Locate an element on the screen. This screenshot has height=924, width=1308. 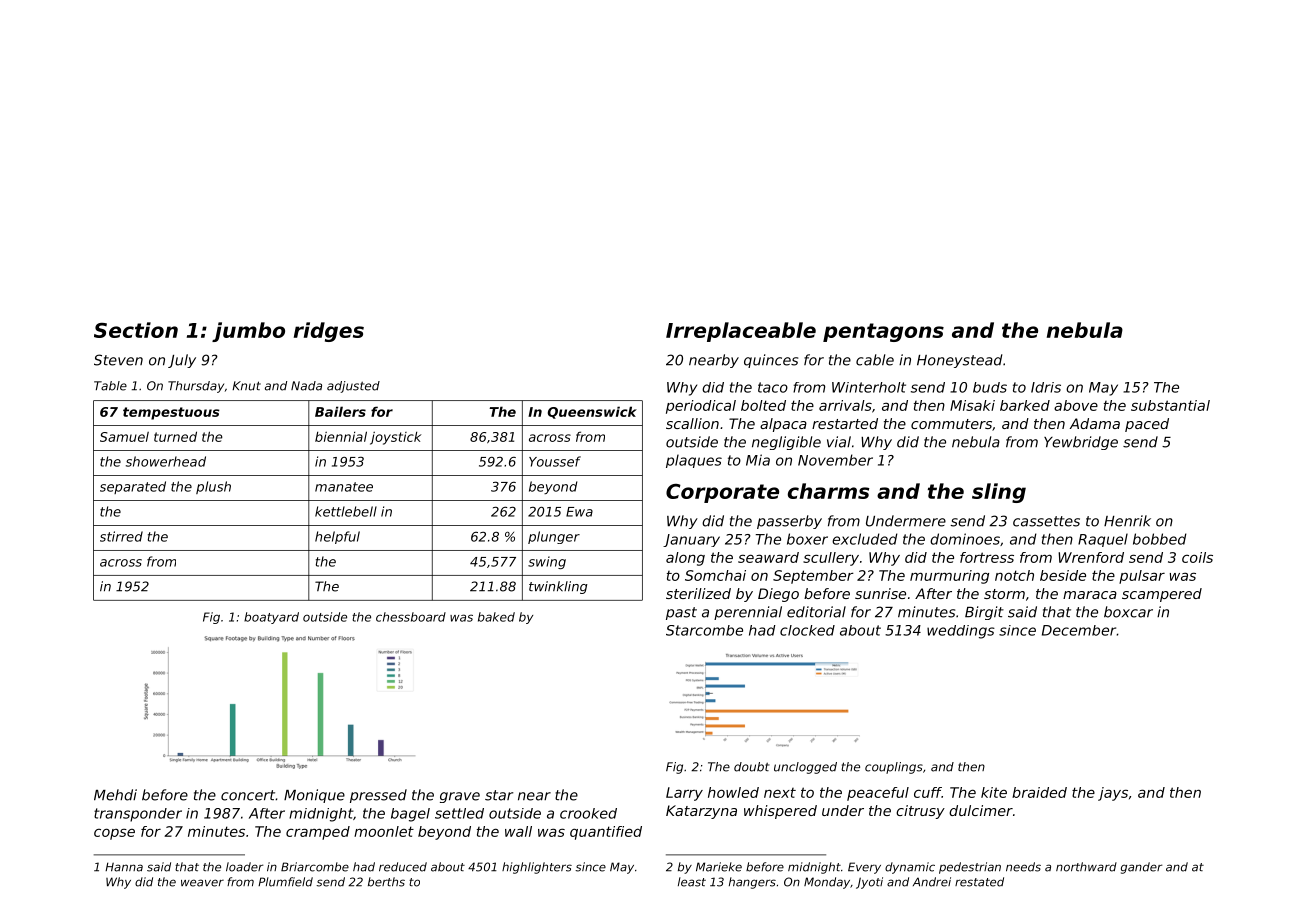
scallion is located at coordinates (692, 423).
